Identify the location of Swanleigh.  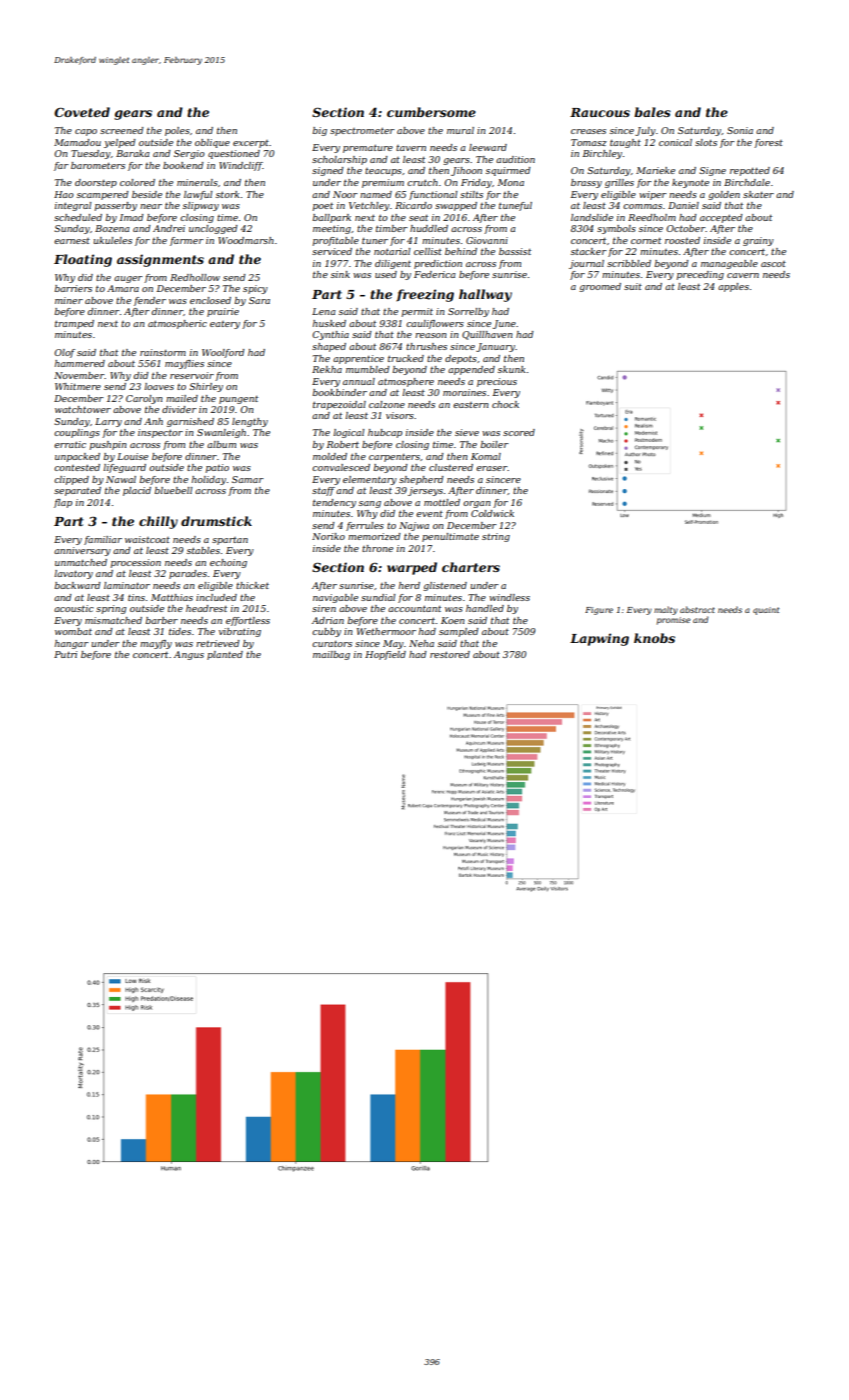
(221, 433).
